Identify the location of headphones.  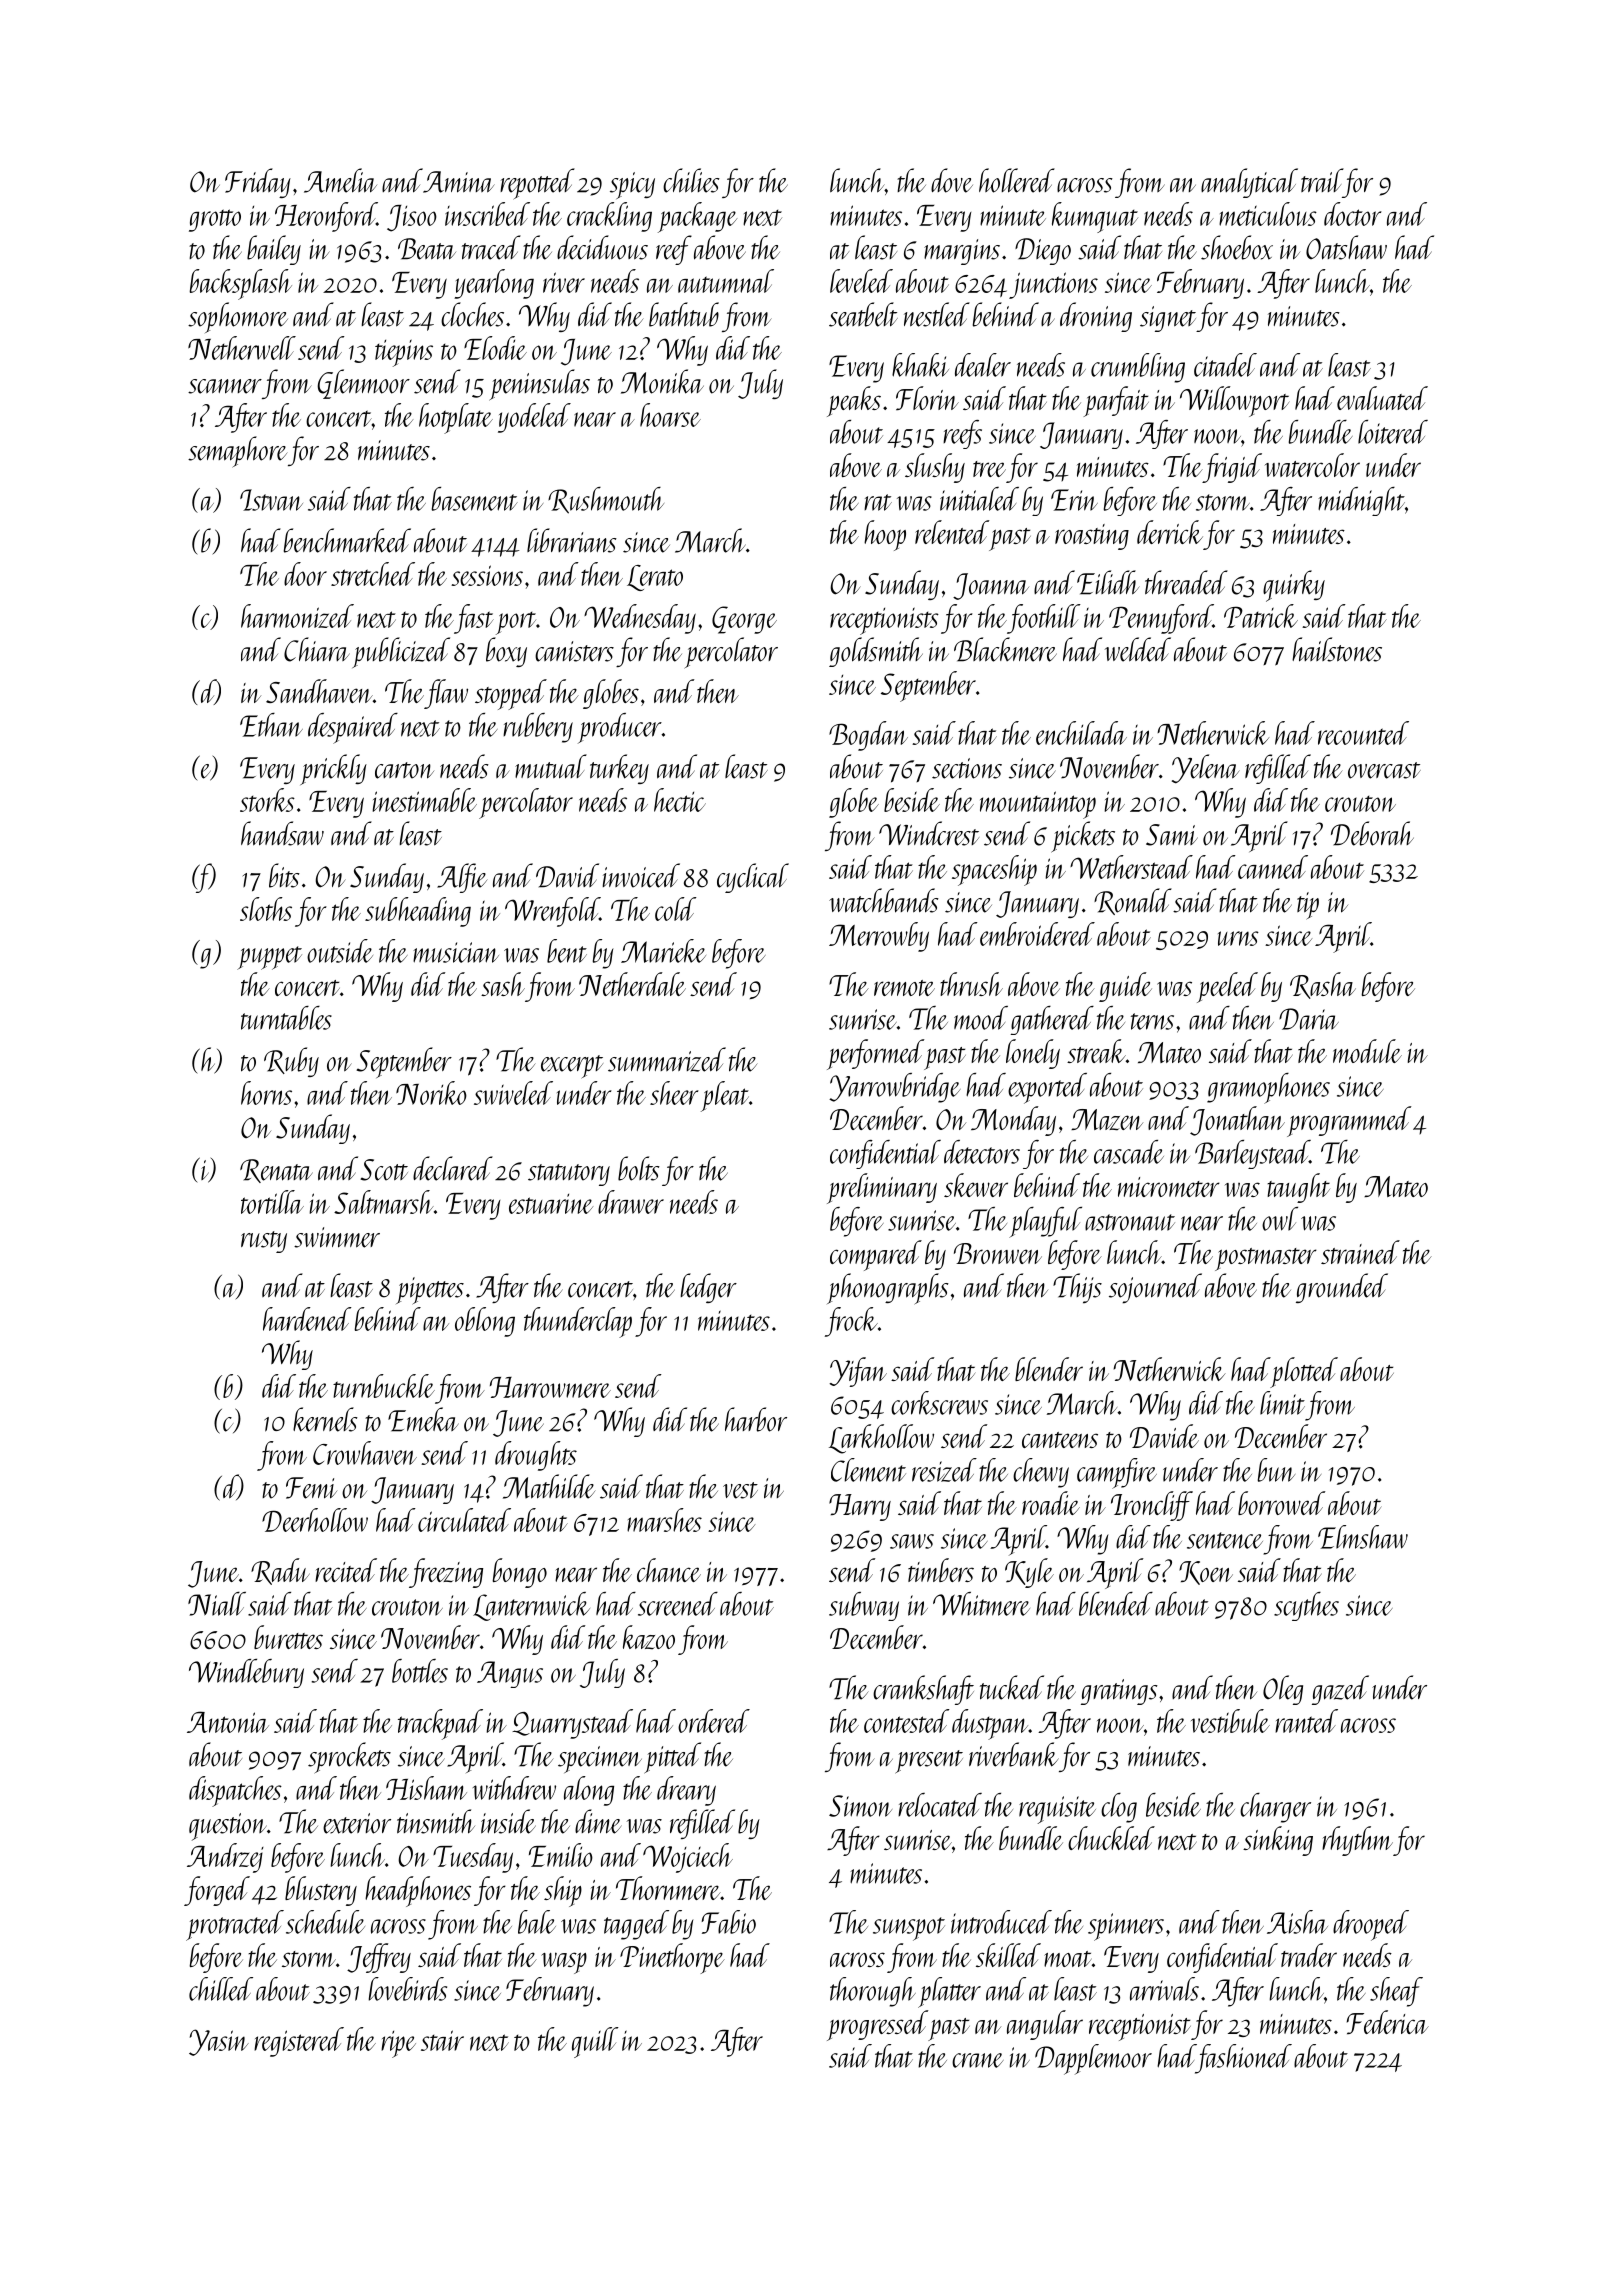
(418, 1891).
